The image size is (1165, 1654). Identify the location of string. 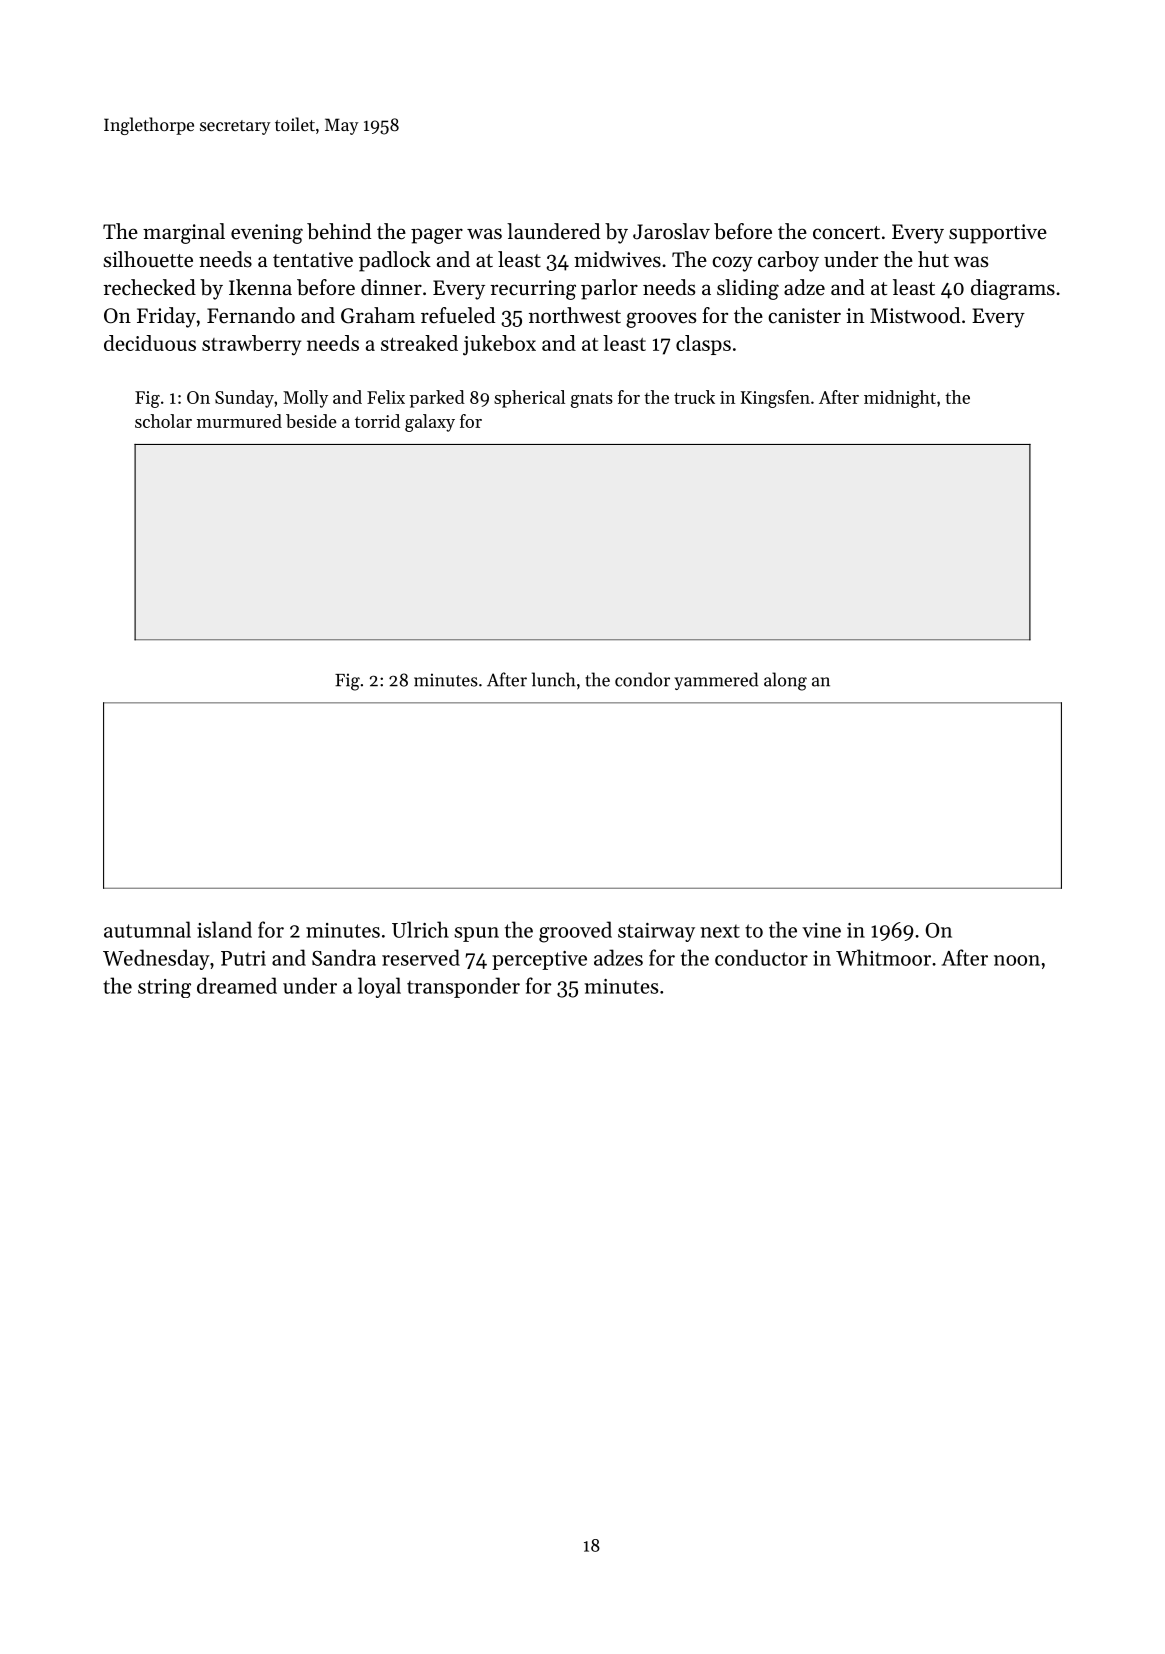
(164, 988).
